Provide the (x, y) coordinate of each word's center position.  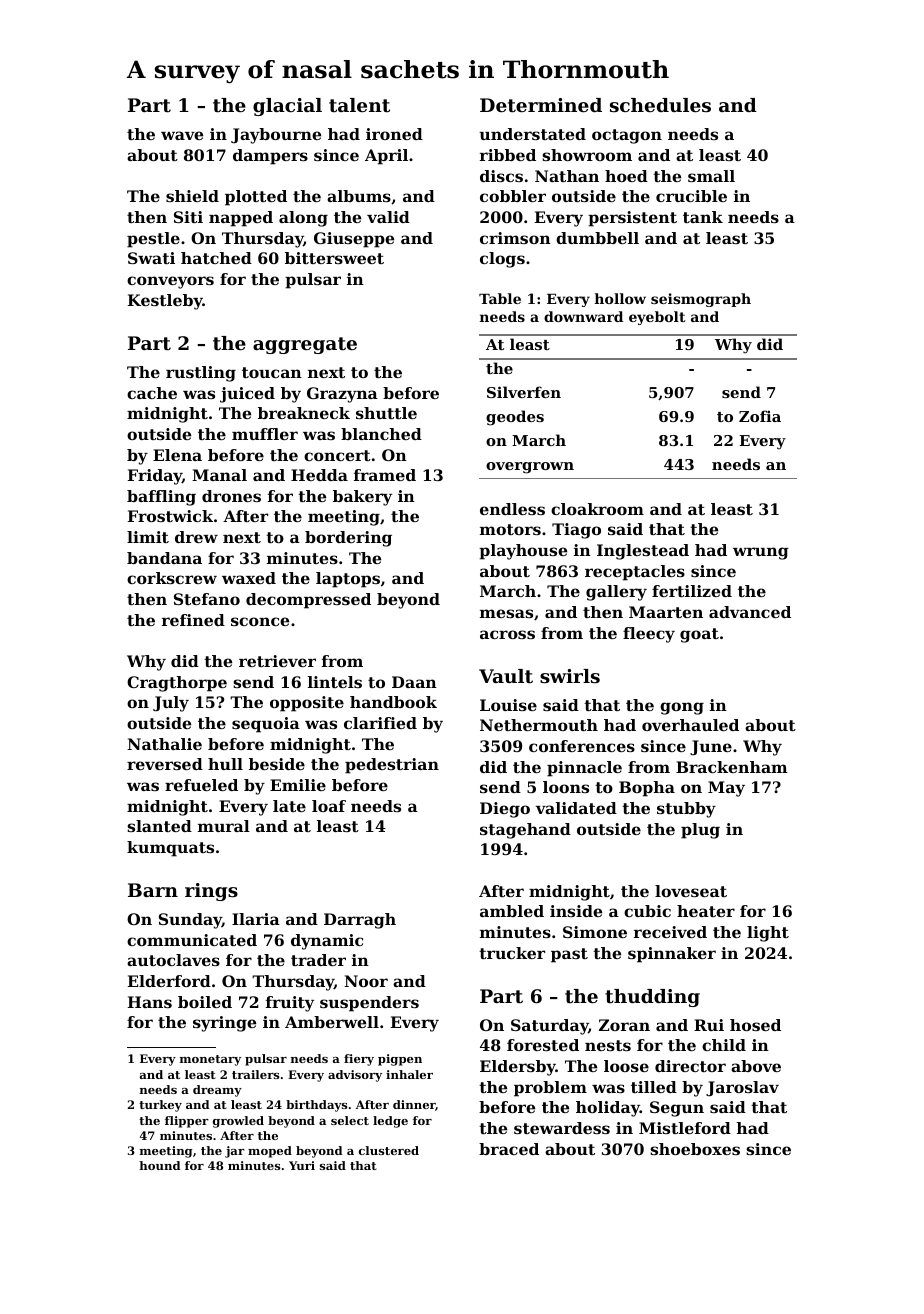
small (711, 176)
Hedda (319, 475)
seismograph (701, 300)
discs (501, 176)
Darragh (360, 921)
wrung (761, 553)
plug (700, 831)
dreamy (217, 1091)
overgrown (530, 468)
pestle (153, 240)
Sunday (190, 921)
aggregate (305, 345)
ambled (512, 911)
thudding (652, 998)
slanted (159, 826)
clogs (502, 260)
